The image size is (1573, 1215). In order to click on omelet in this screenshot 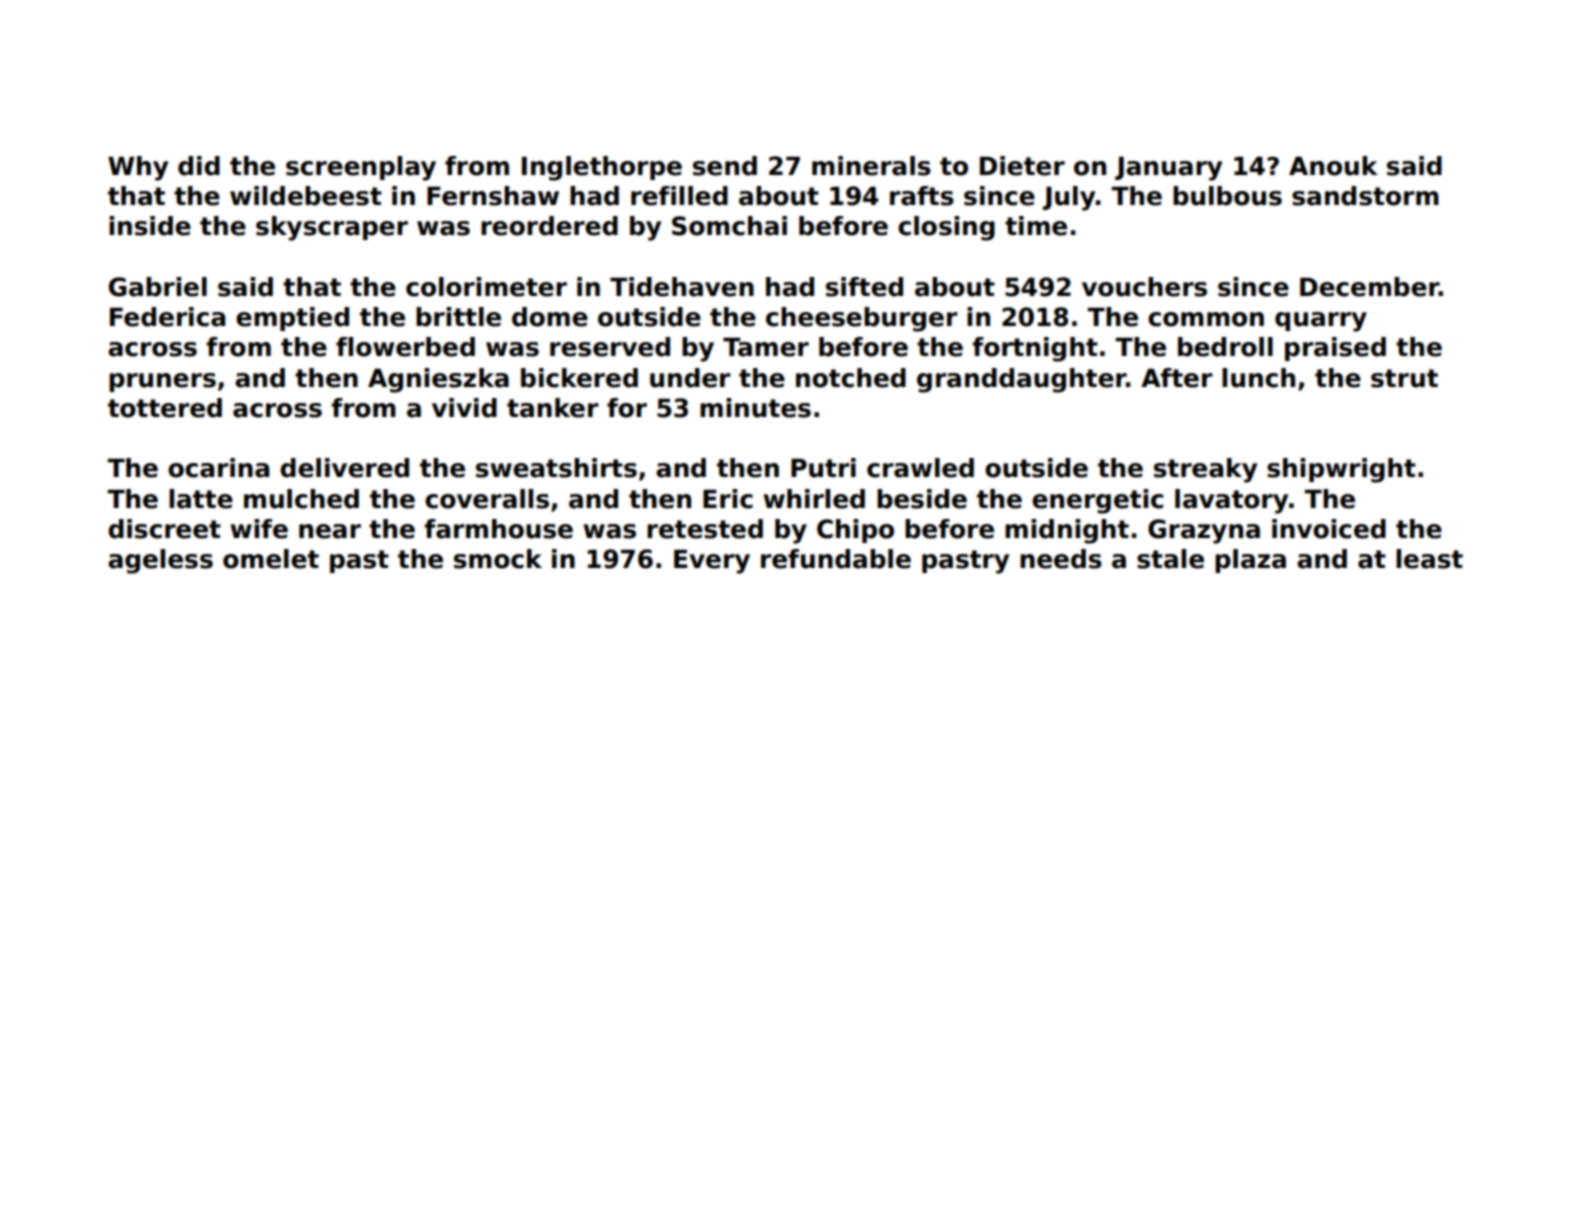, I will do `click(271, 559)`.
